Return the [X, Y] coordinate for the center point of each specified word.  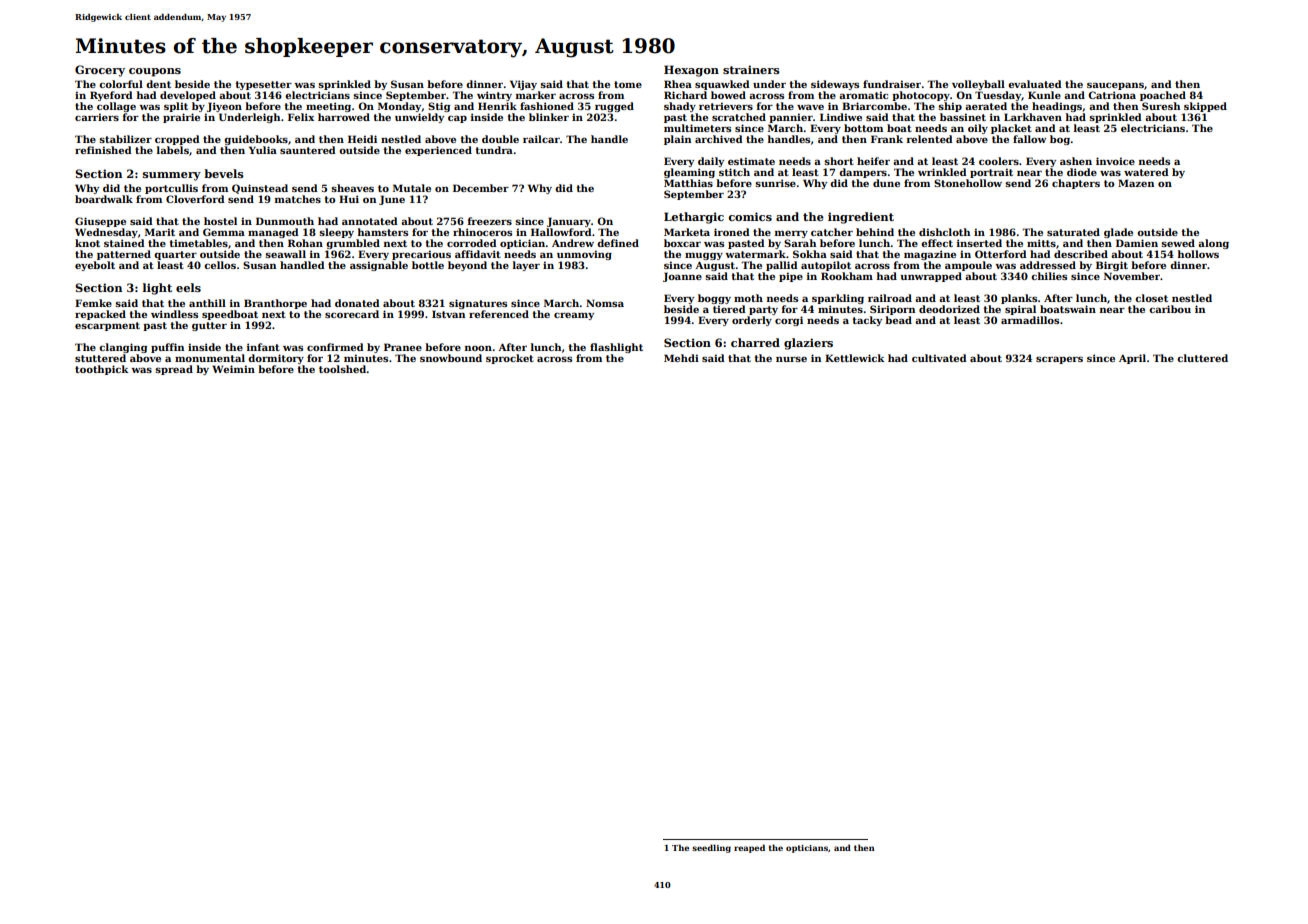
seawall [285, 254]
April [1132, 359]
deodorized [949, 309]
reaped [749, 848]
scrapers [1059, 360]
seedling [711, 848]
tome [628, 84]
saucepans [1115, 86]
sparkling [838, 299]
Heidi [362, 139]
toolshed [343, 369]
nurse [791, 359]
